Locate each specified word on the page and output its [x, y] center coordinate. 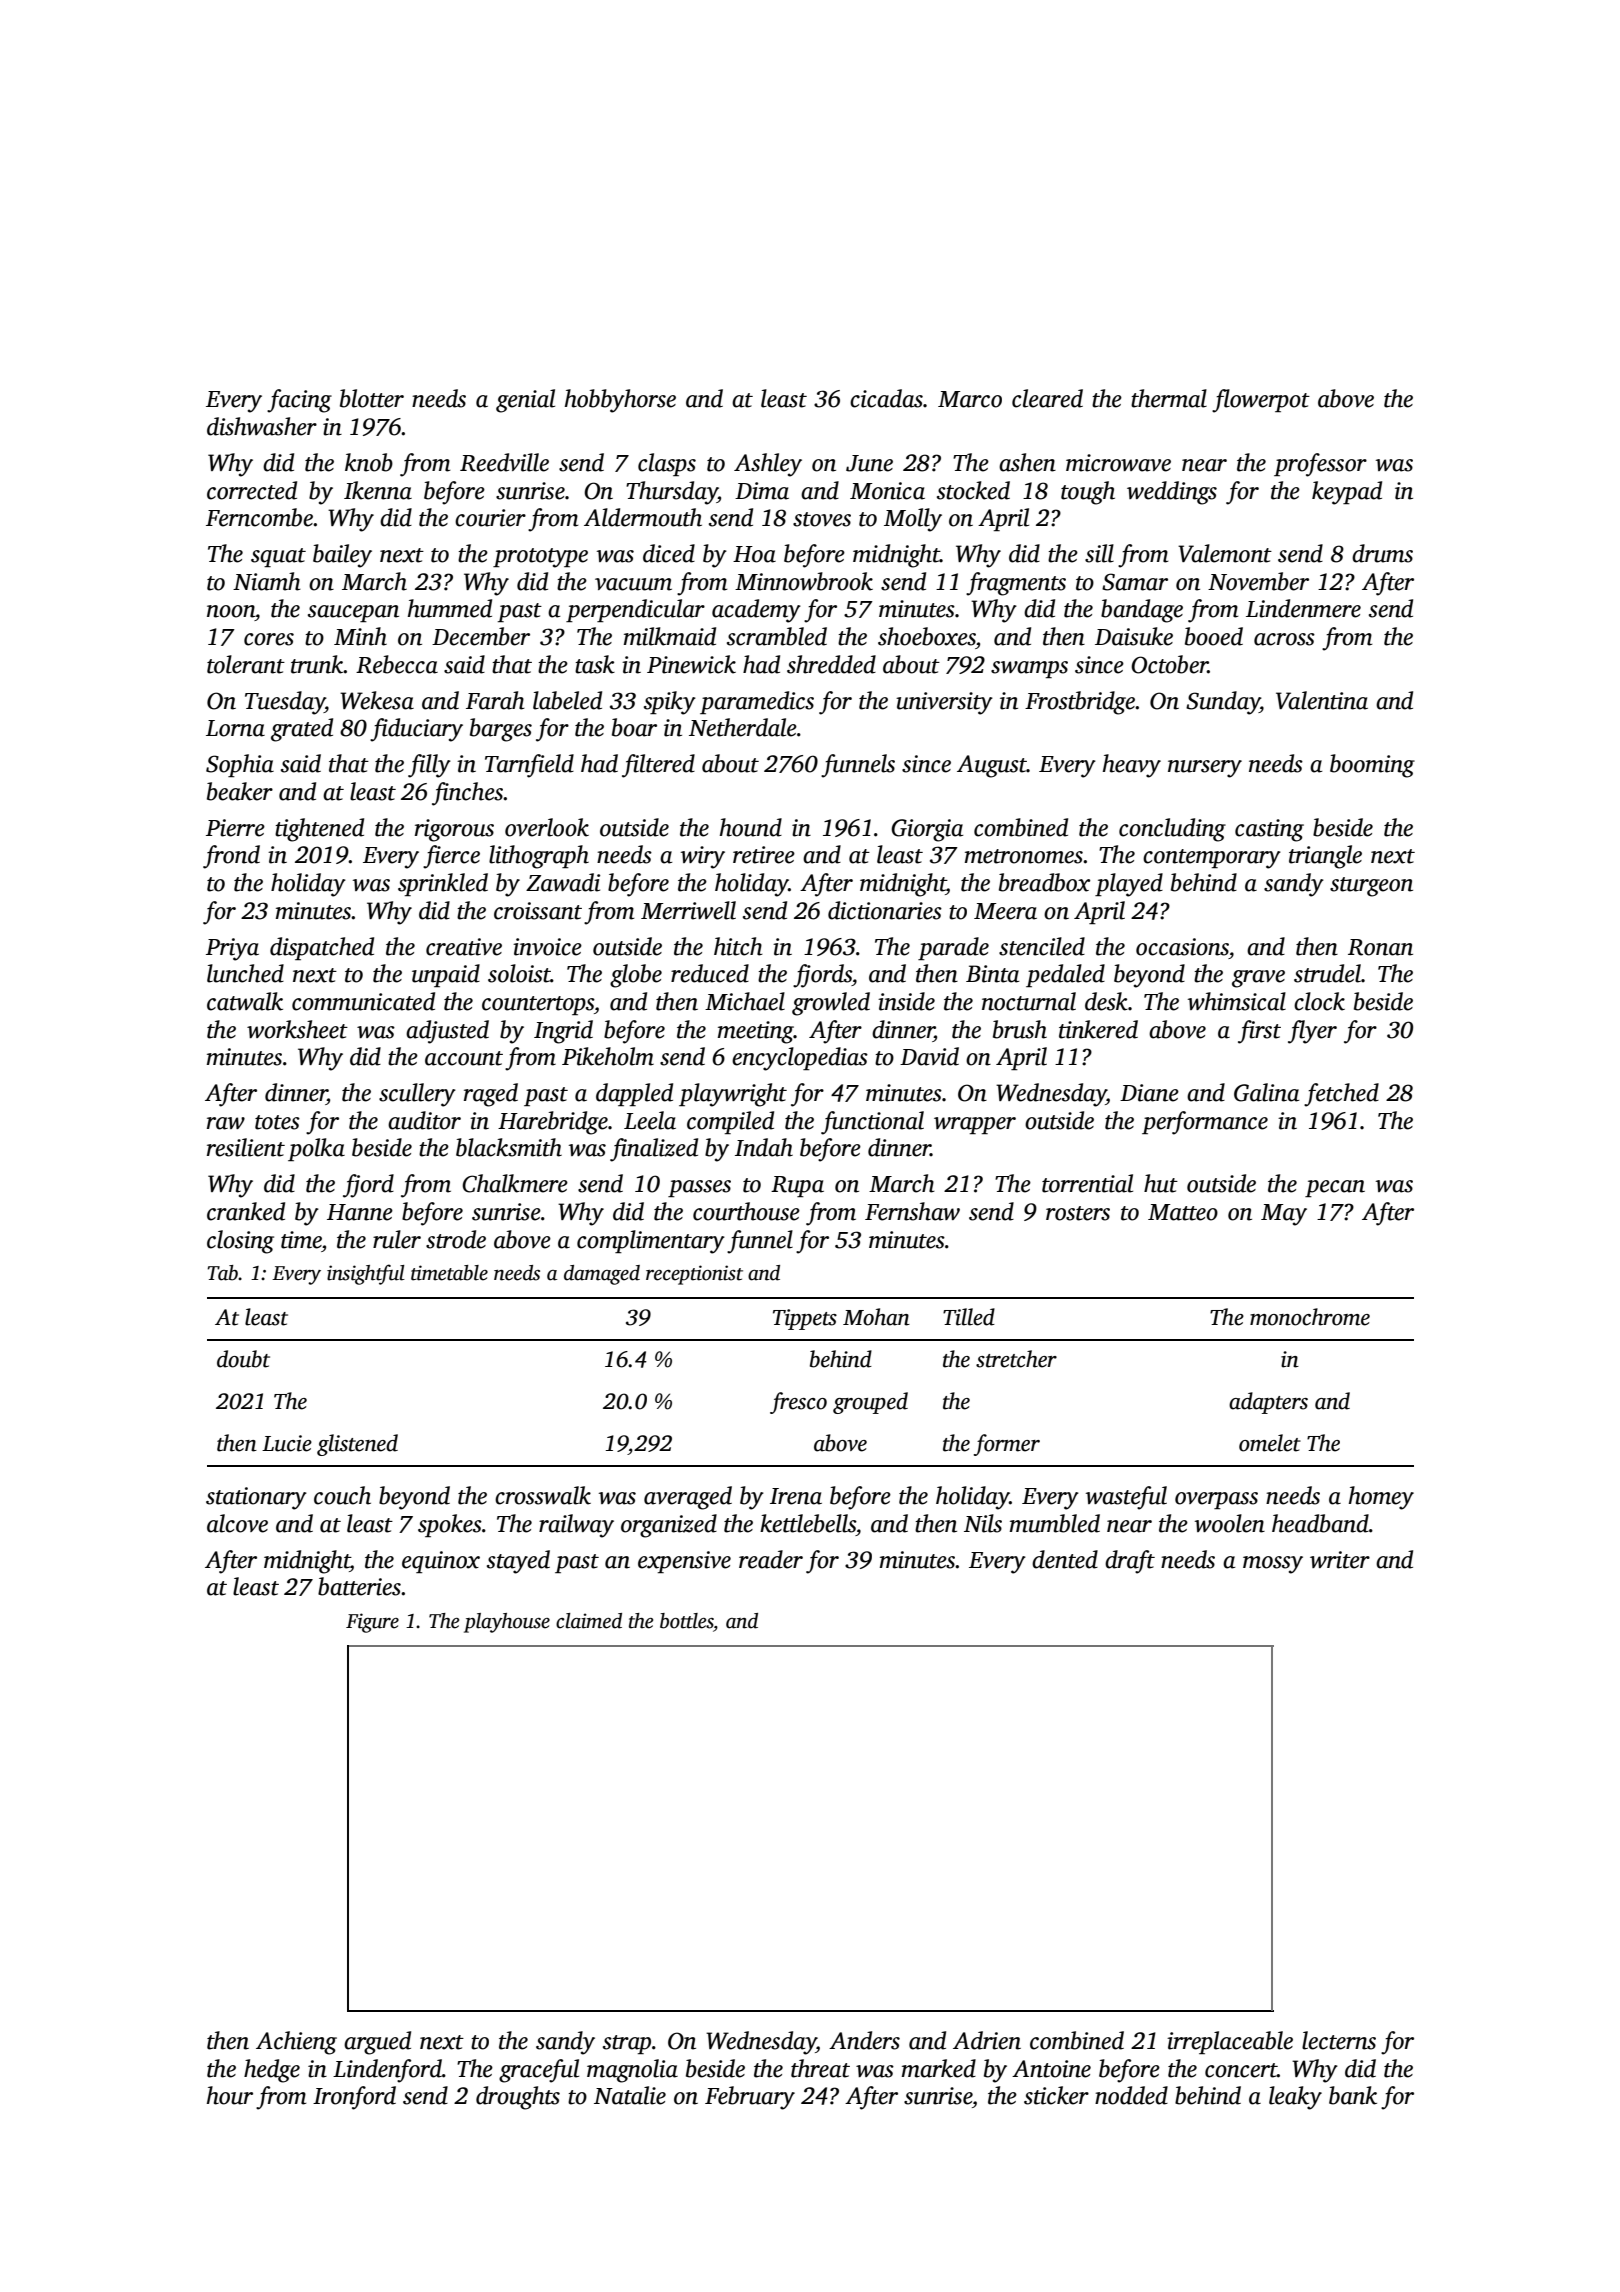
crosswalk [543, 1495]
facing [299, 401]
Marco [970, 399]
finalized [654, 1150]
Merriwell [688, 910]
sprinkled [443, 884]
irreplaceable [1230, 2042]
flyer [1312, 1032]
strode [456, 1239]
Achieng [296, 2043]
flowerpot [1261, 401]
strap [627, 2044]
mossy [1273, 1565]
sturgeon [1371, 887]
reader [771, 1559]
